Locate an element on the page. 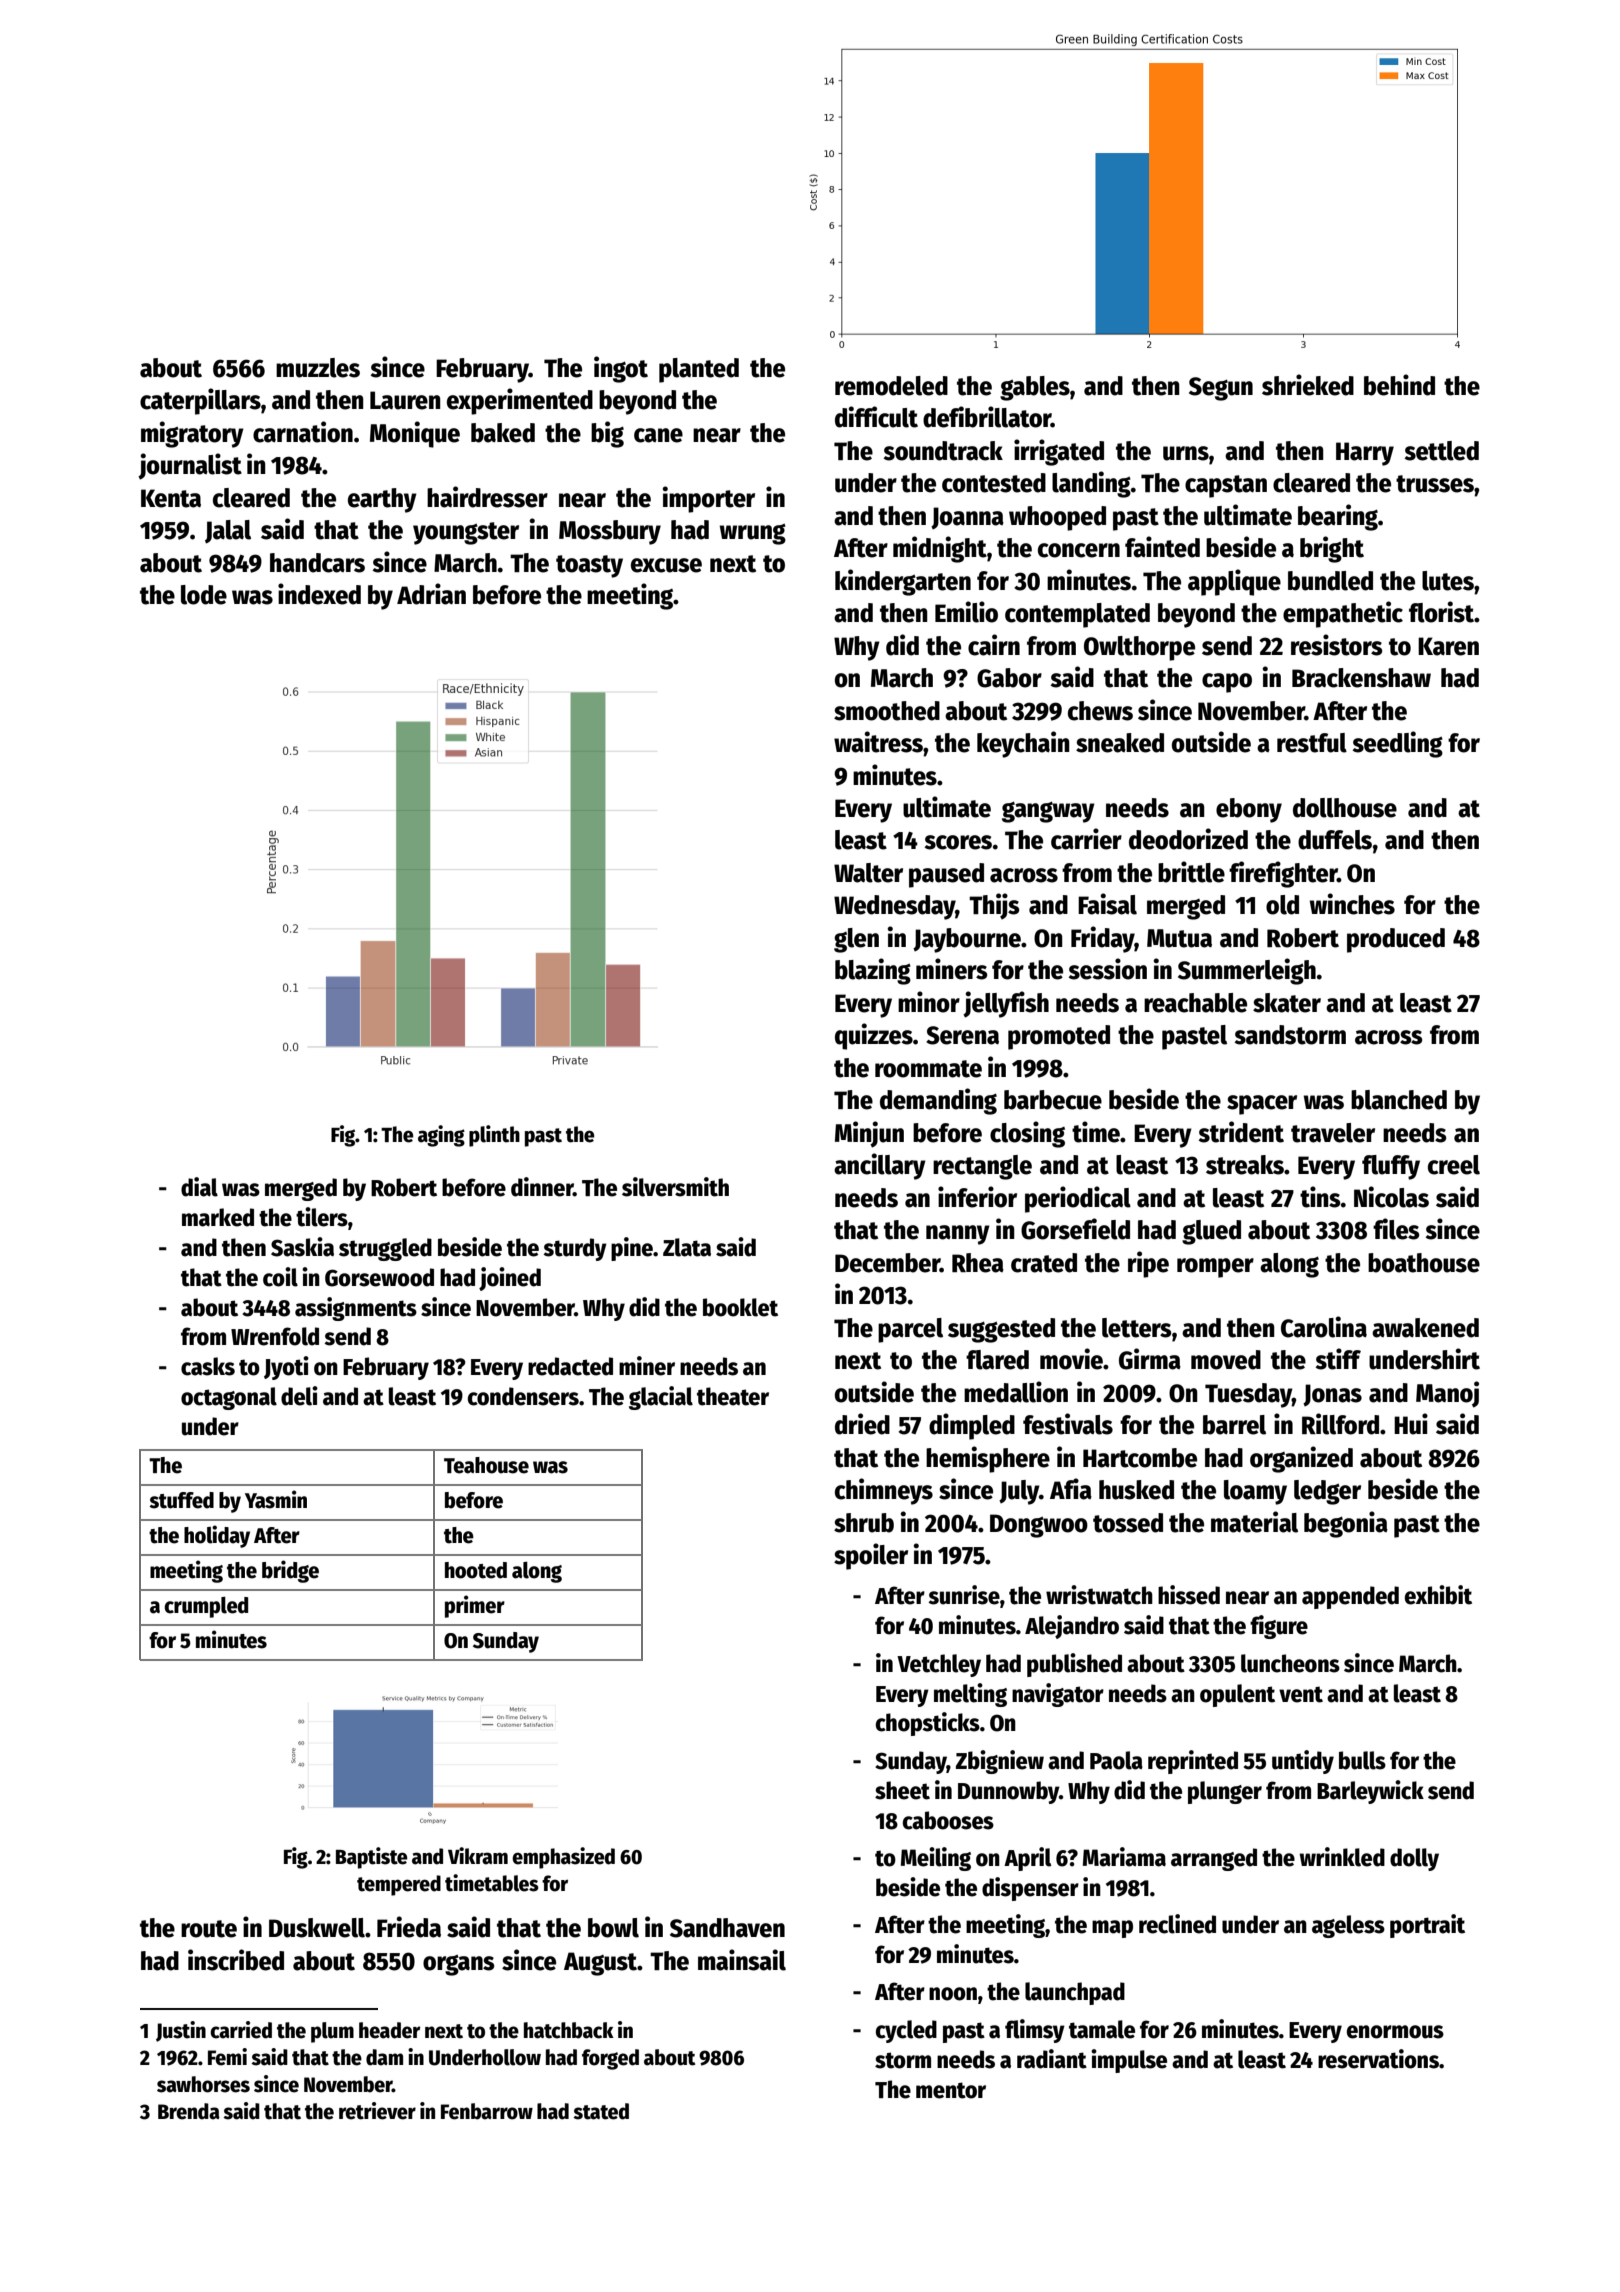 Image resolution: width=1620 pixels, height=2292 pixels. plinth is located at coordinates (494, 1136).
